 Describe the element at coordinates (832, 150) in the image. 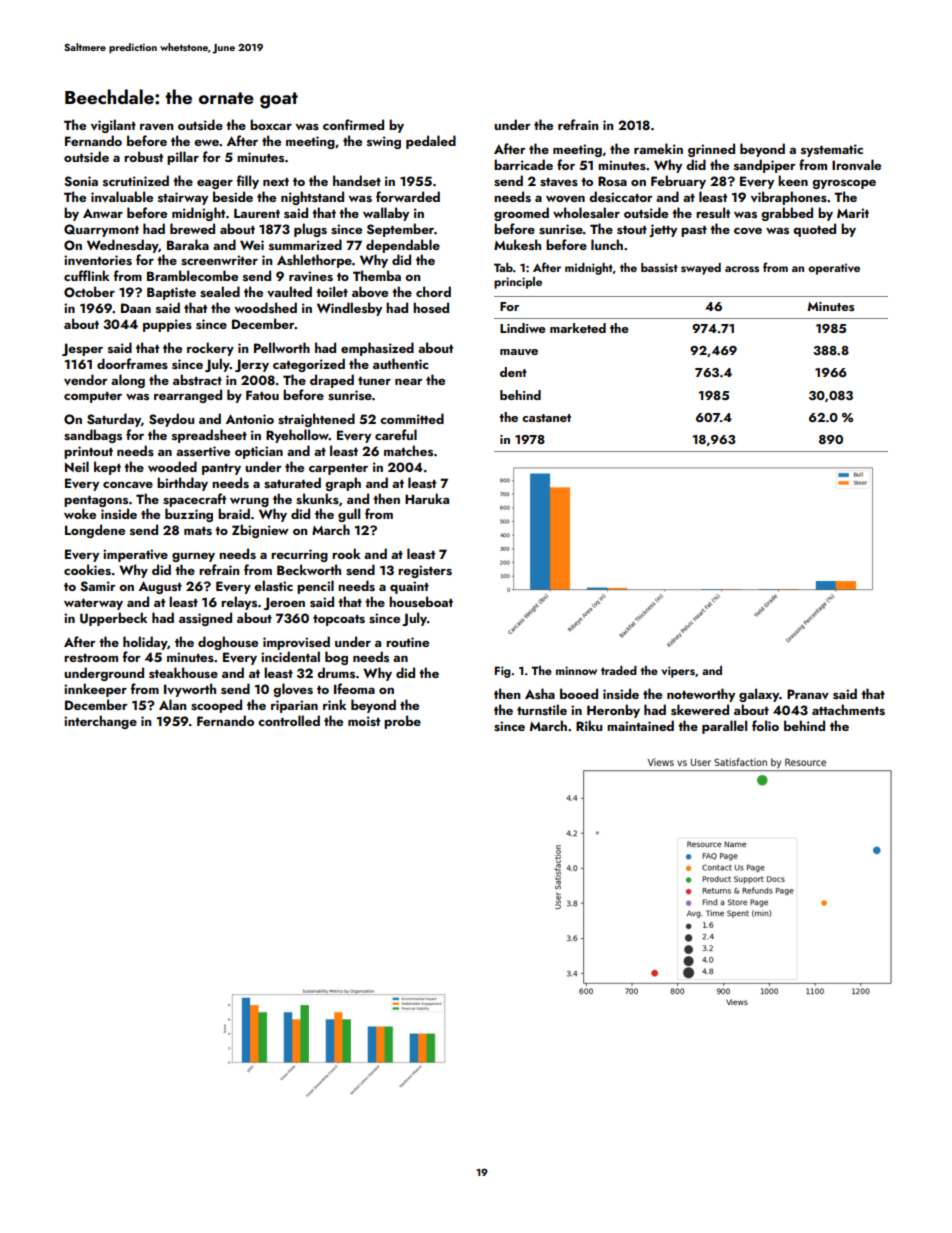

I see `systematic` at that location.
